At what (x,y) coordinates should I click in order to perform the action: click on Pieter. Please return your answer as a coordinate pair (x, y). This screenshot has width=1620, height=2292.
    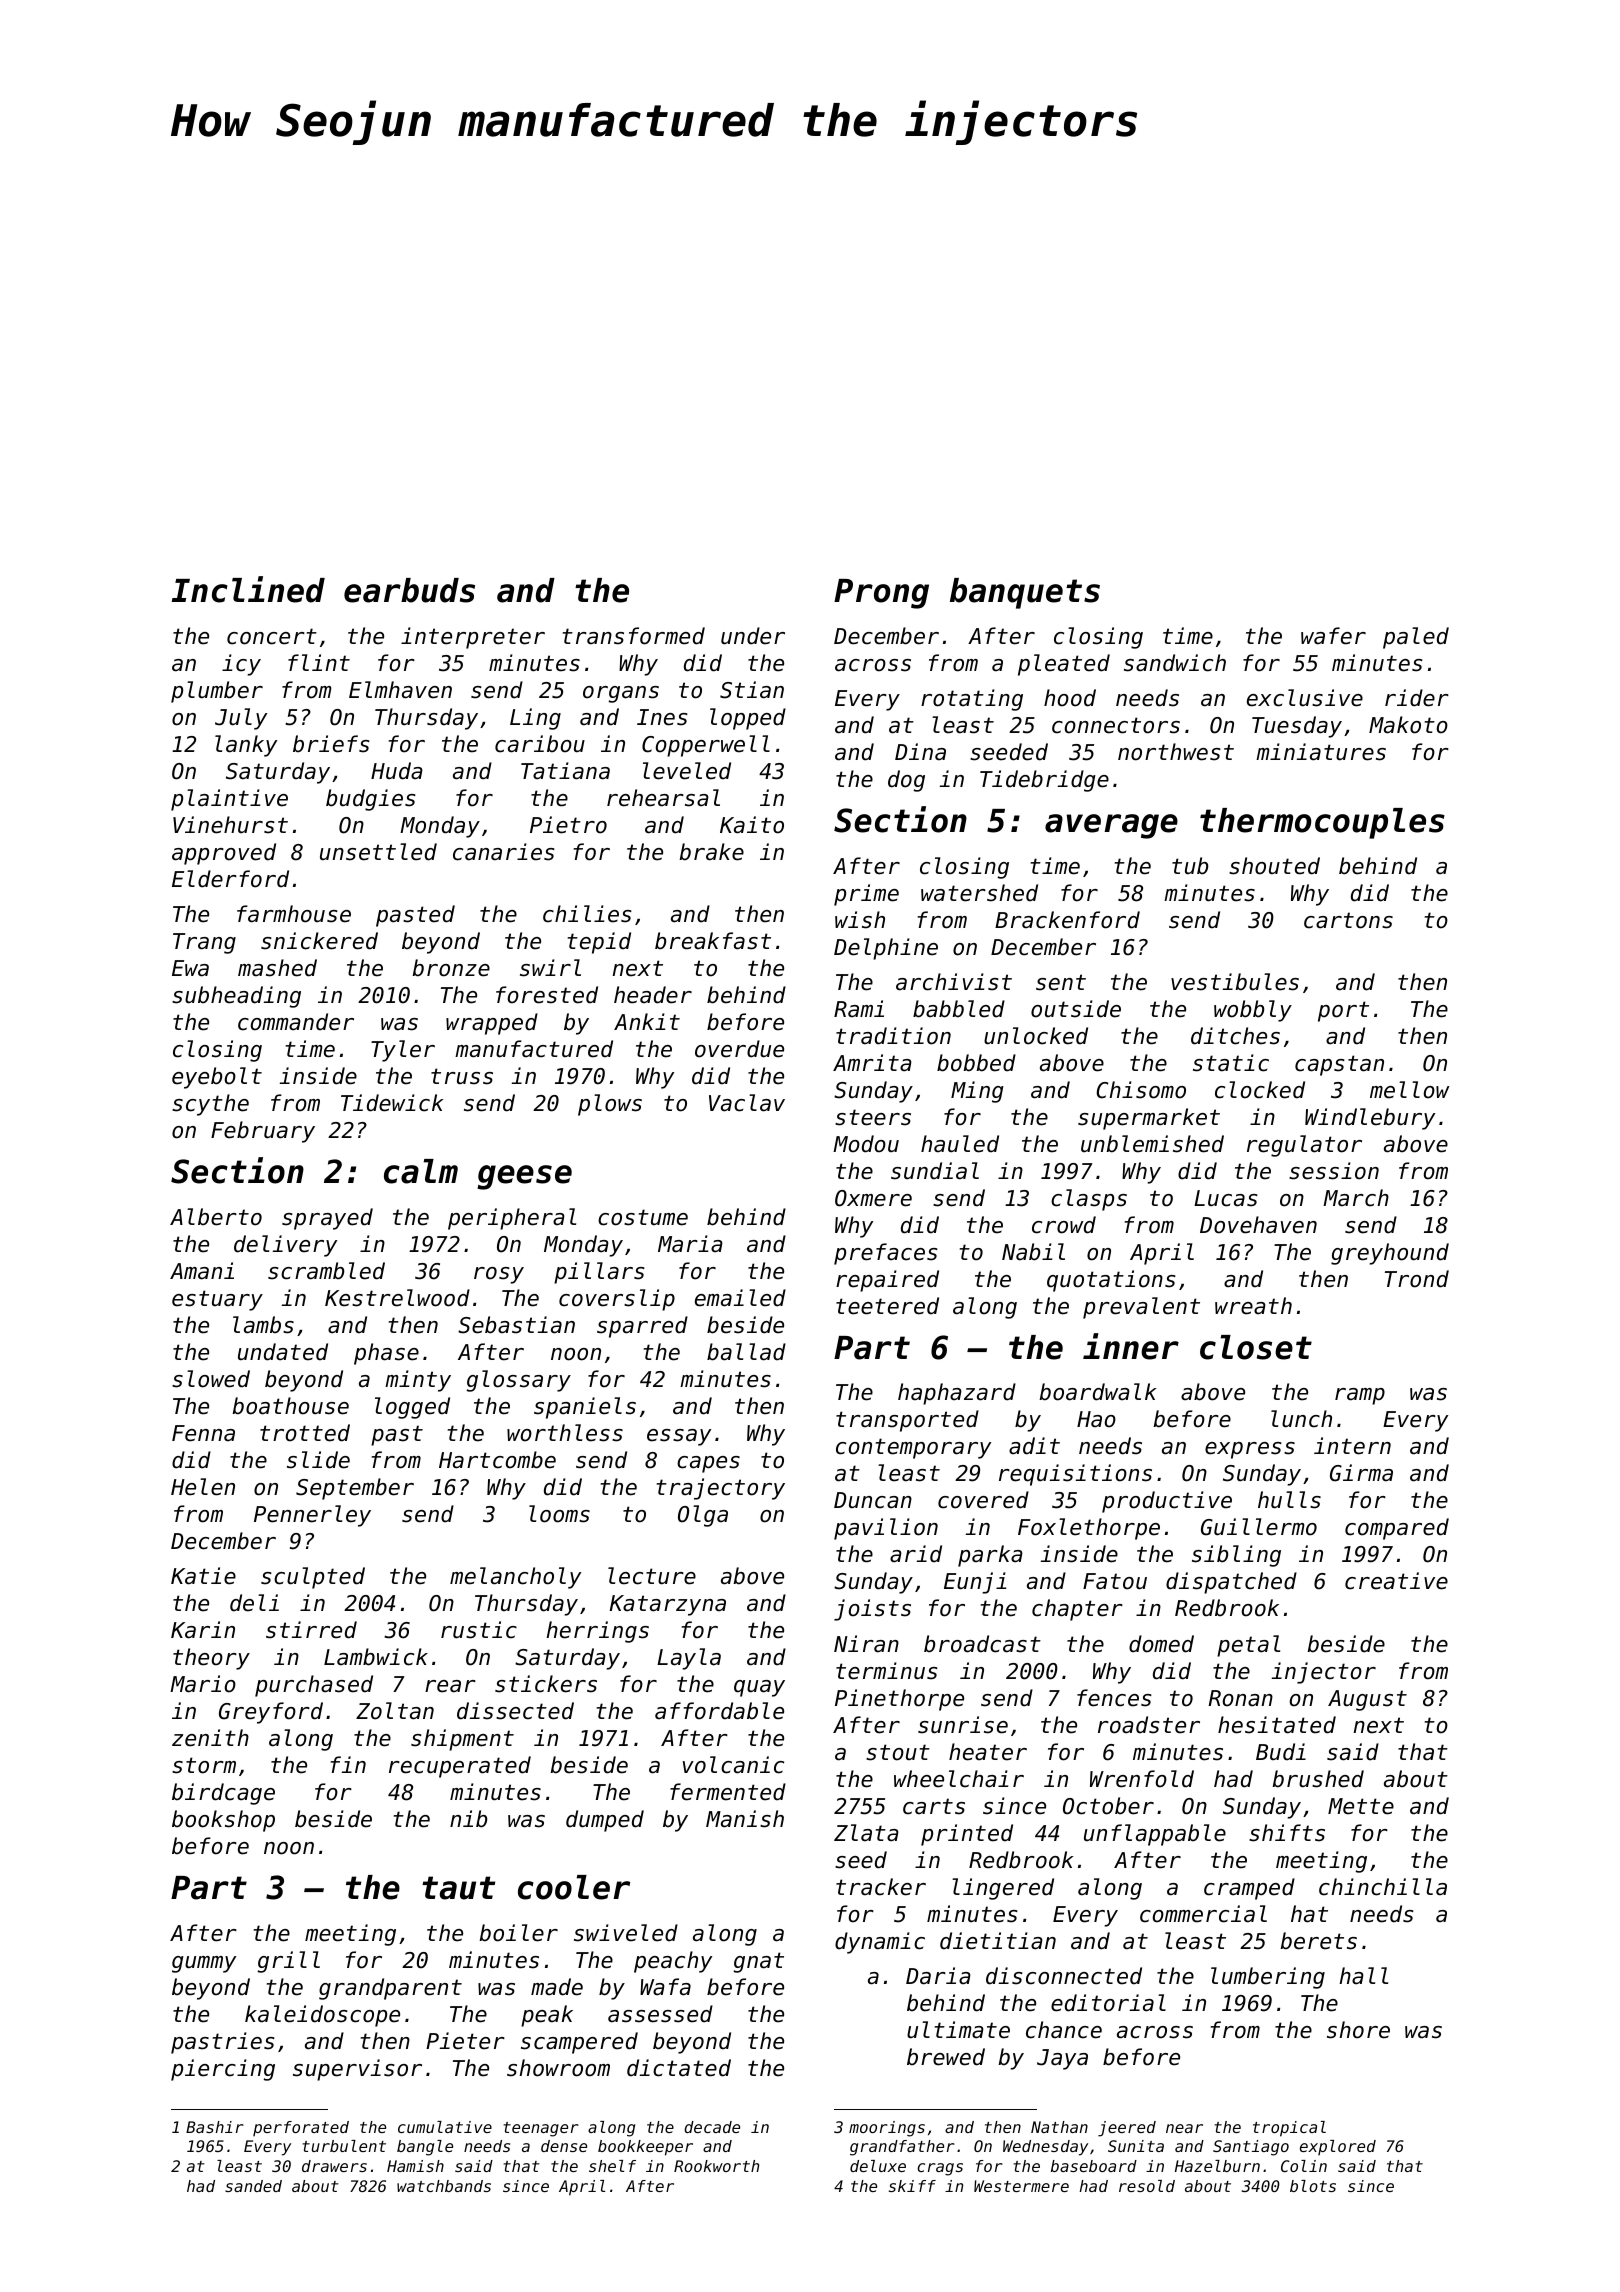
    Looking at the image, I should click on (465, 2041).
